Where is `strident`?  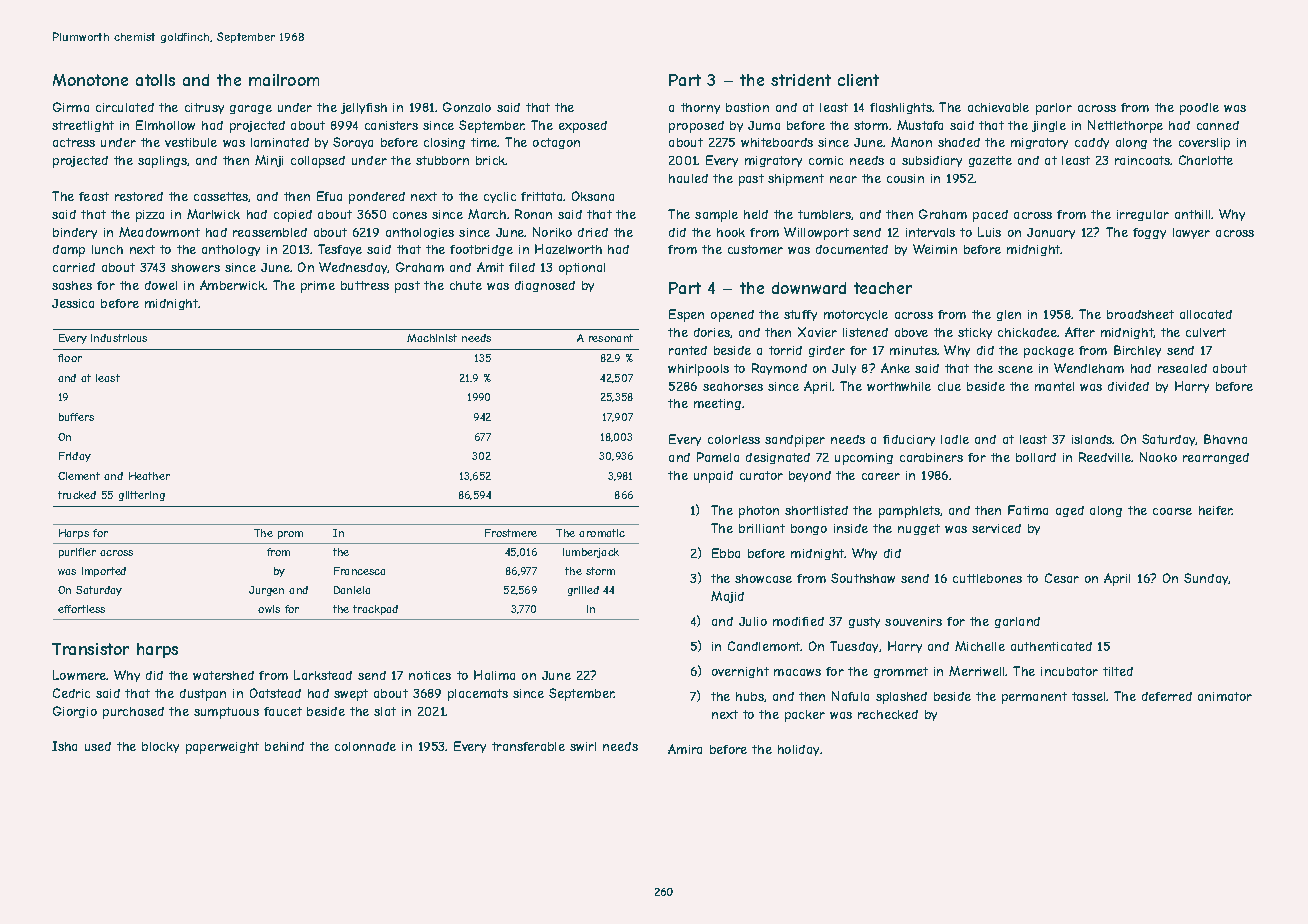 strident is located at coordinates (801, 80).
